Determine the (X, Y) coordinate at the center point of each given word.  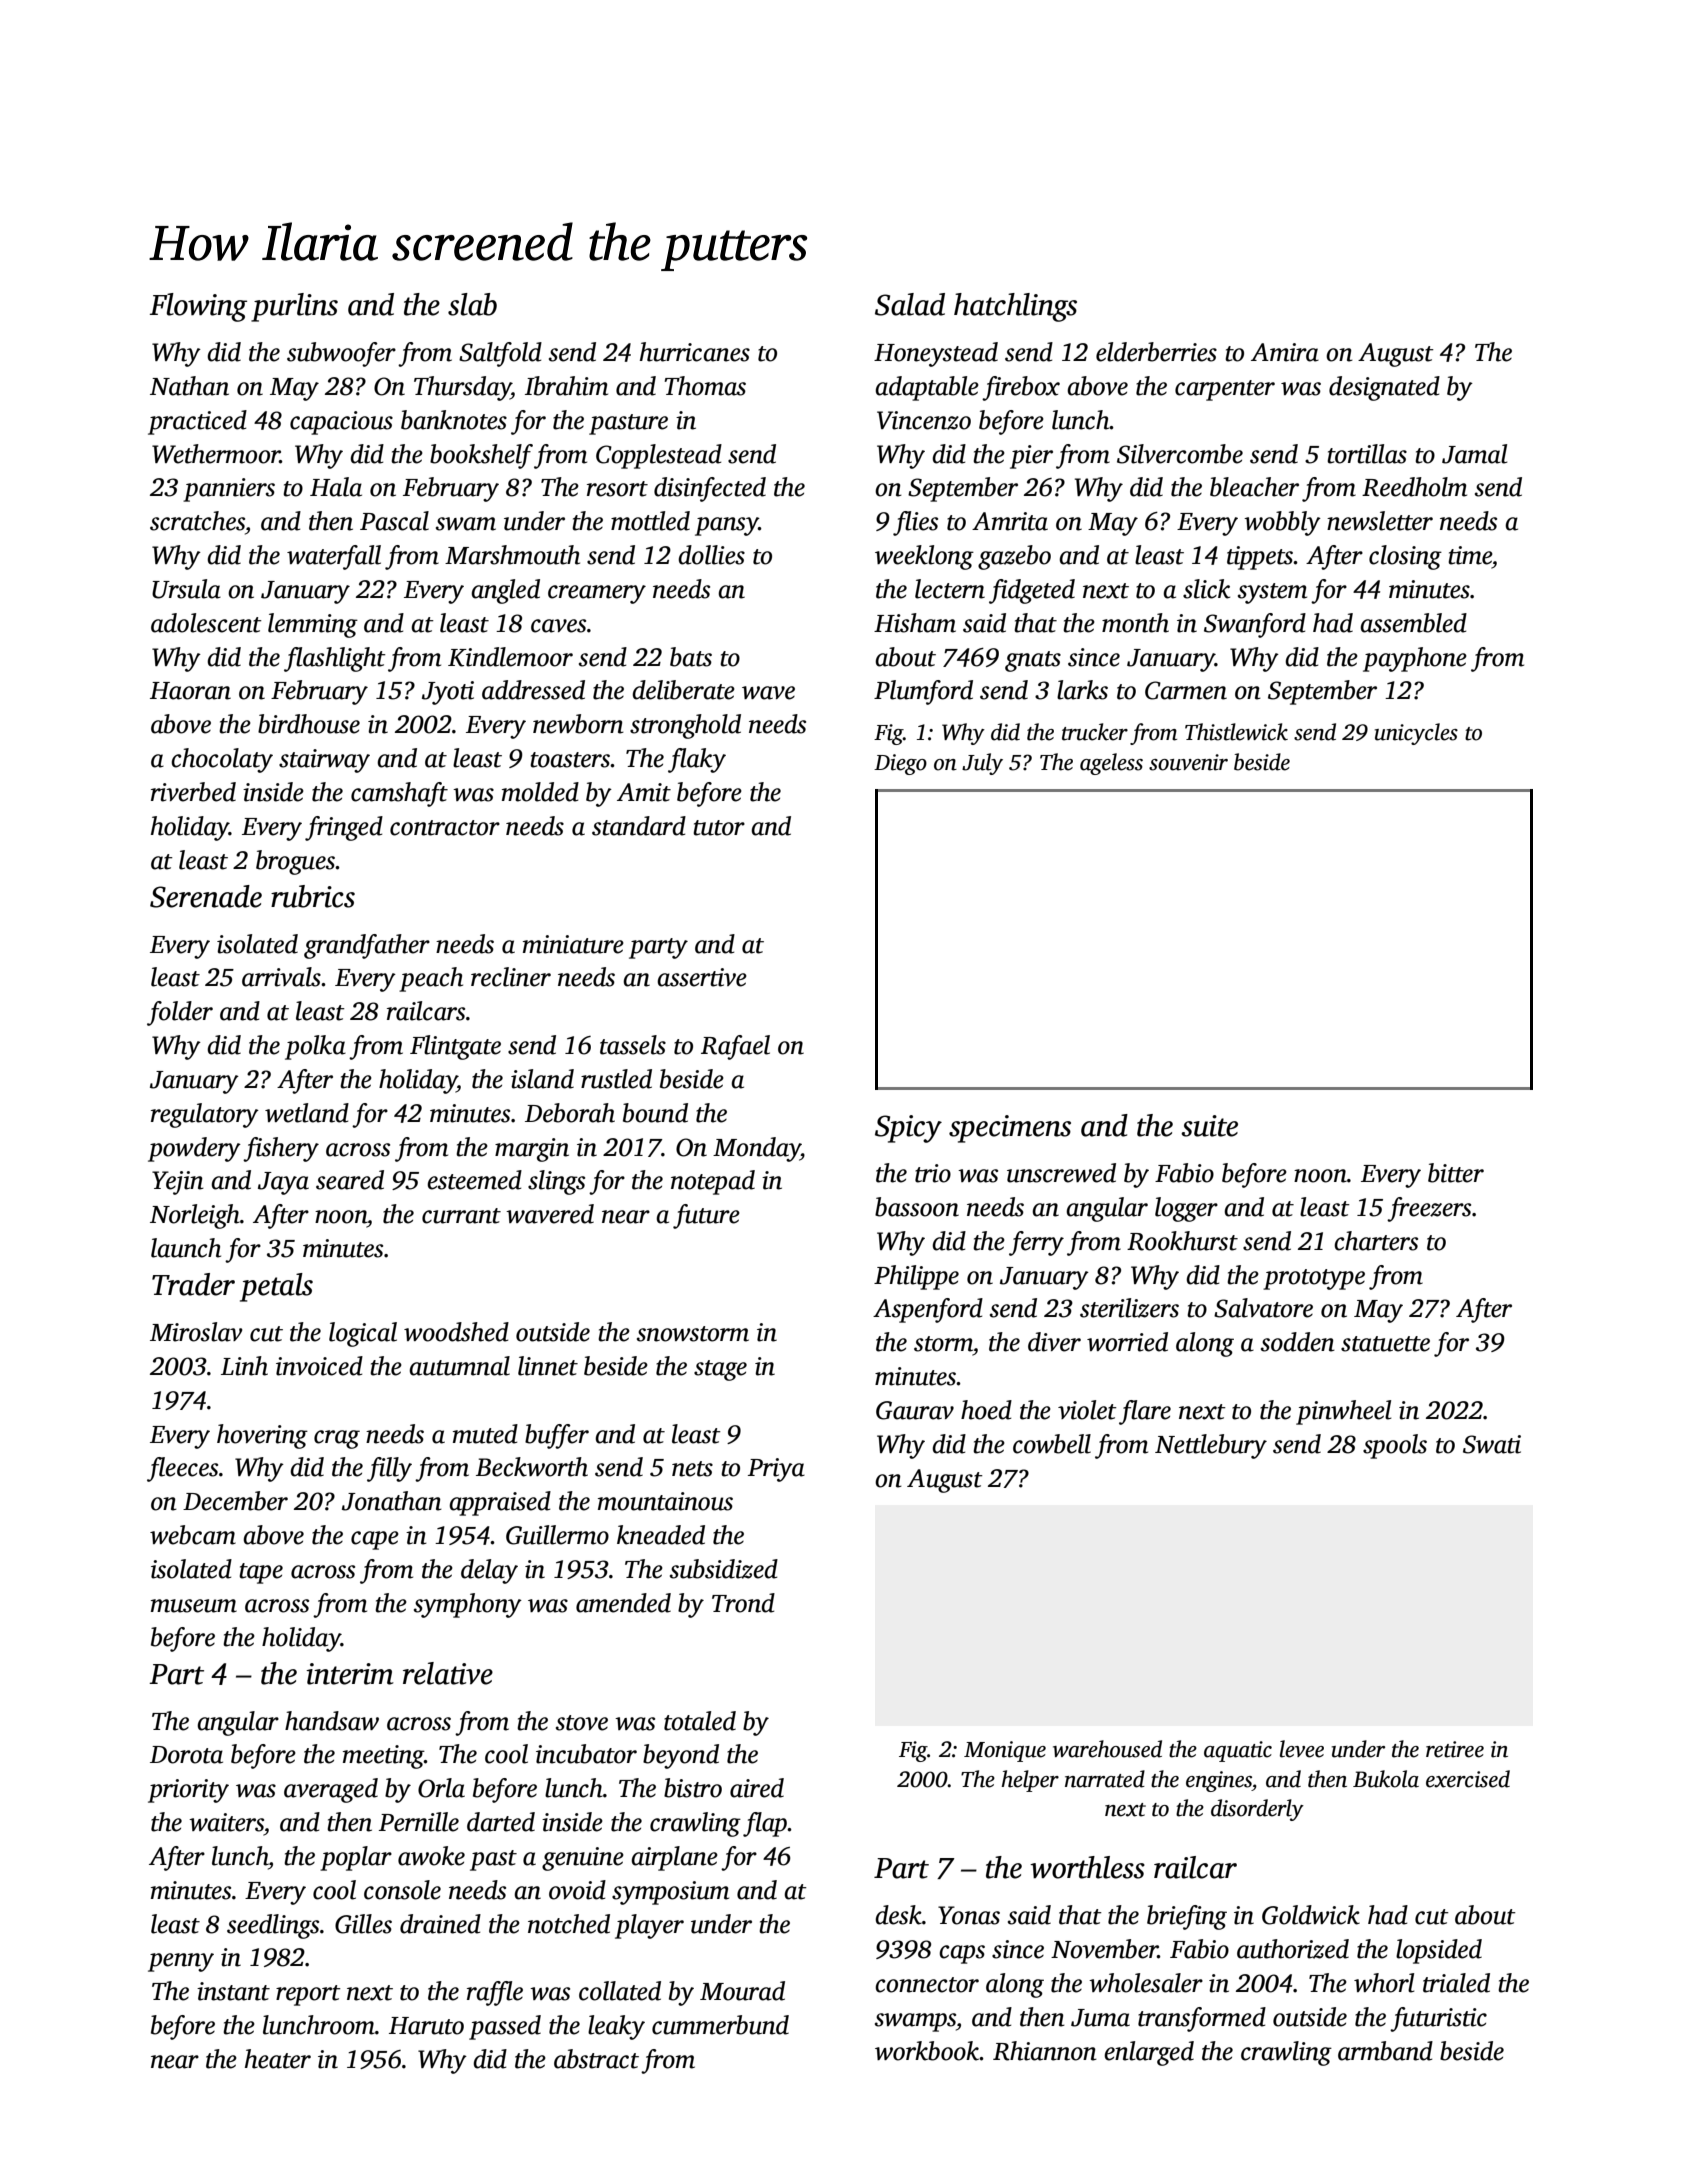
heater (278, 2059)
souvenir (1188, 762)
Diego (900, 764)
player (649, 1926)
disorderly (1257, 1810)
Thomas (705, 386)
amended (623, 1603)
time (1470, 555)
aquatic (1238, 1751)
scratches (197, 521)
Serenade (206, 896)
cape (375, 1540)
